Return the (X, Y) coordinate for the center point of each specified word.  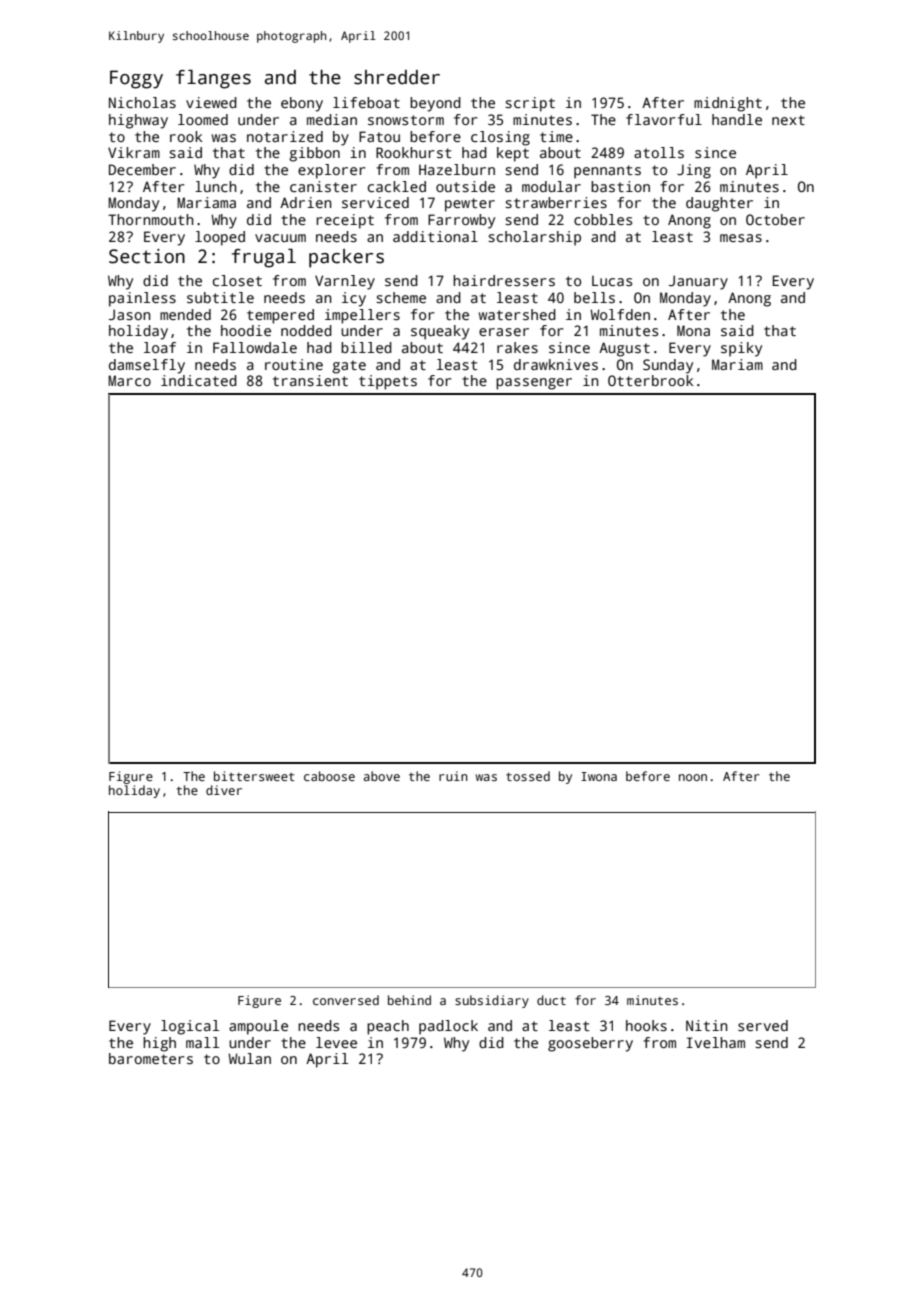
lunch (216, 186)
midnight (728, 104)
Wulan (249, 1058)
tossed (528, 776)
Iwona (599, 776)
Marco (129, 380)
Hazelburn (457, 169)
